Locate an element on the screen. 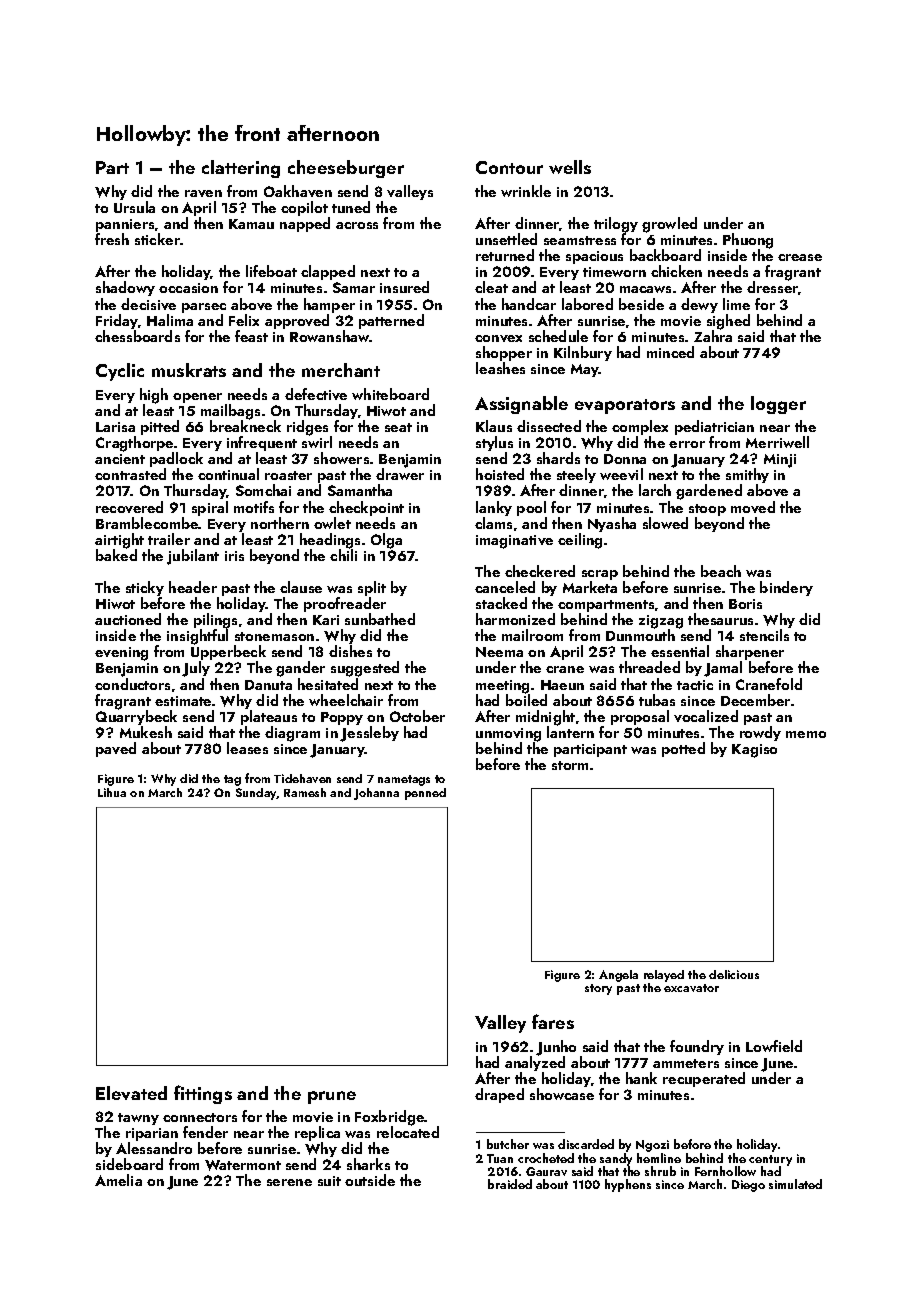  pediatrician is located at coordinates (714, 427).
